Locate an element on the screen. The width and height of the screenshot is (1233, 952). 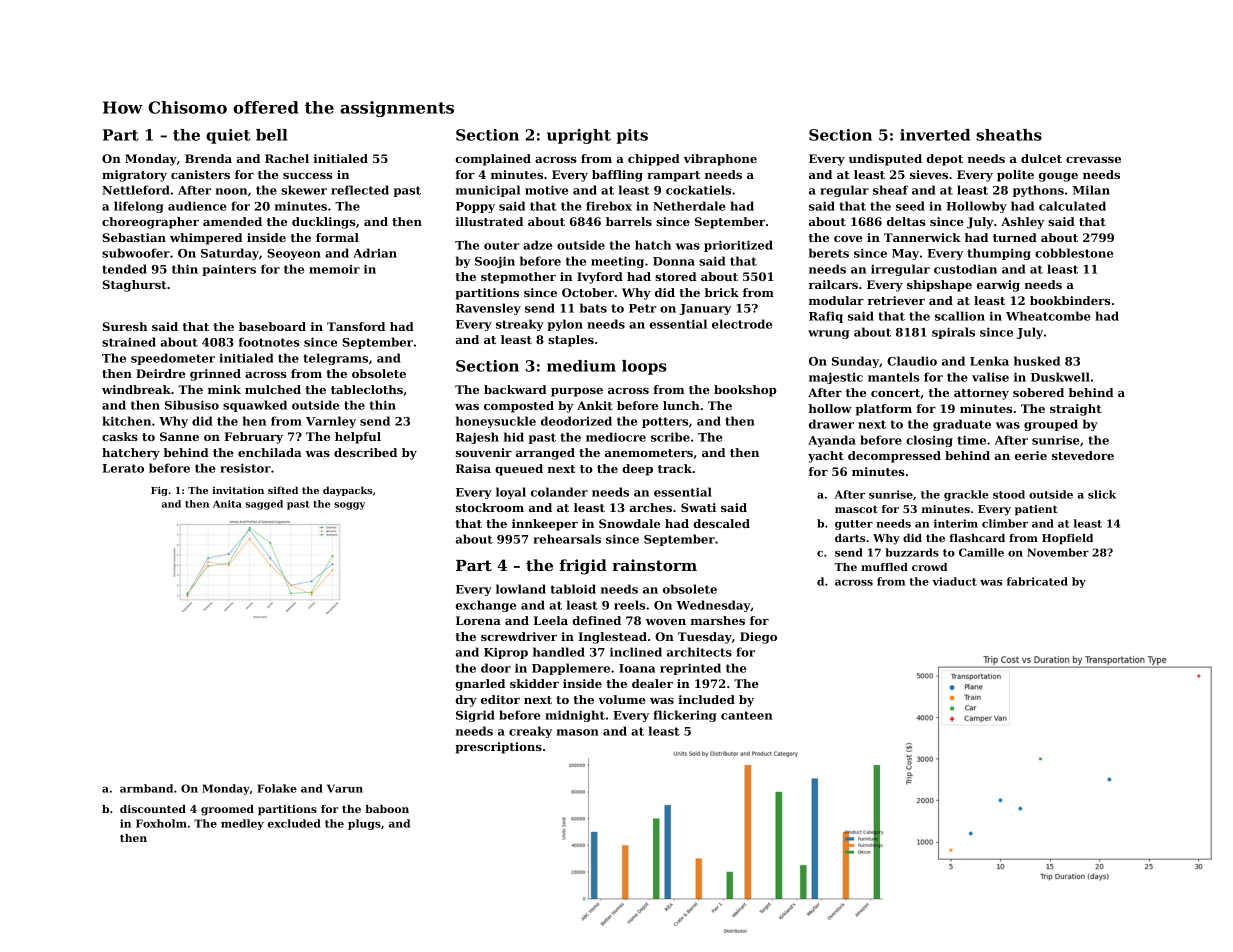
Milan is located at coordinates (1091, 190).
